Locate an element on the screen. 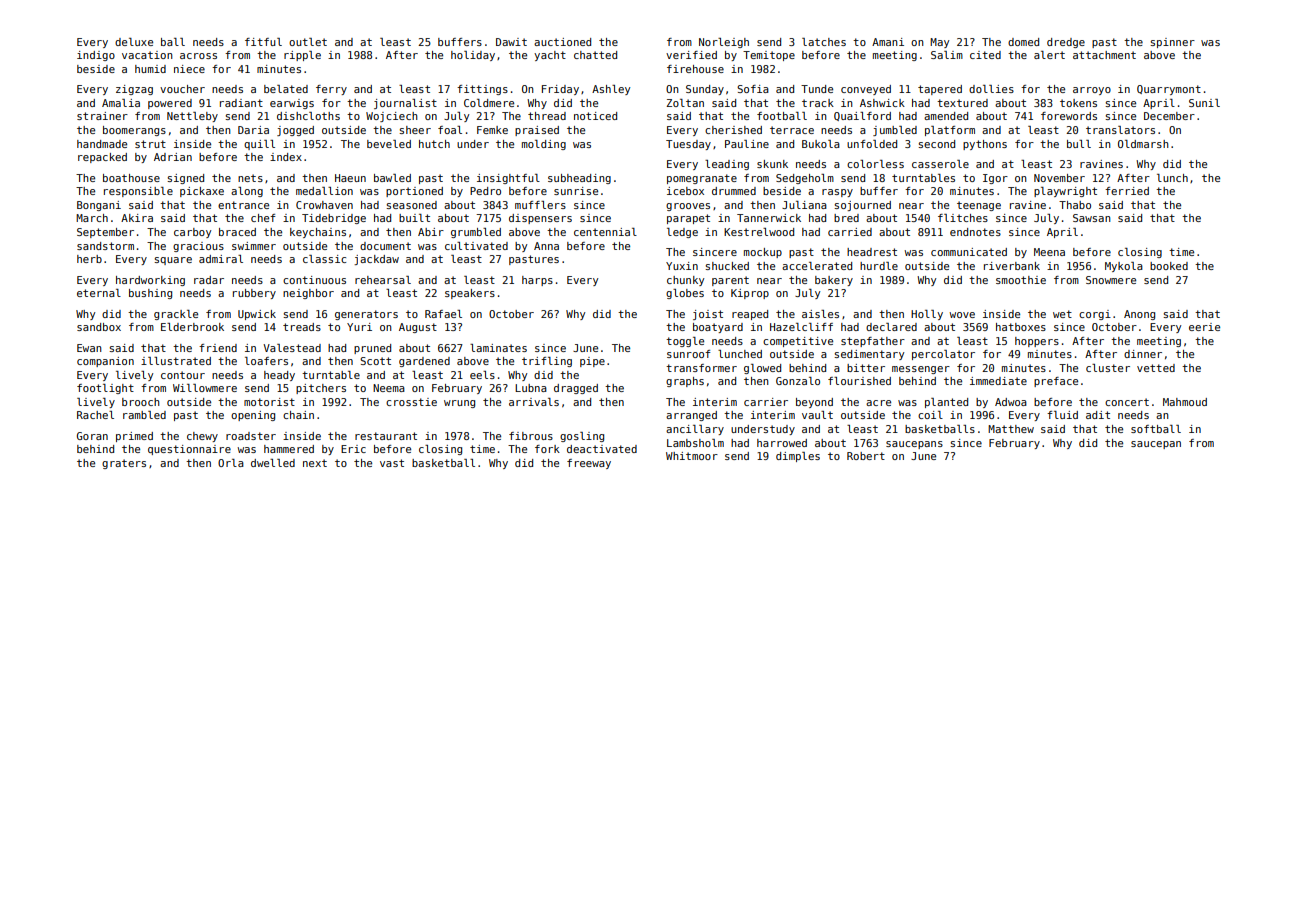  Quarrymont is located at coordinates (1169, 90).
